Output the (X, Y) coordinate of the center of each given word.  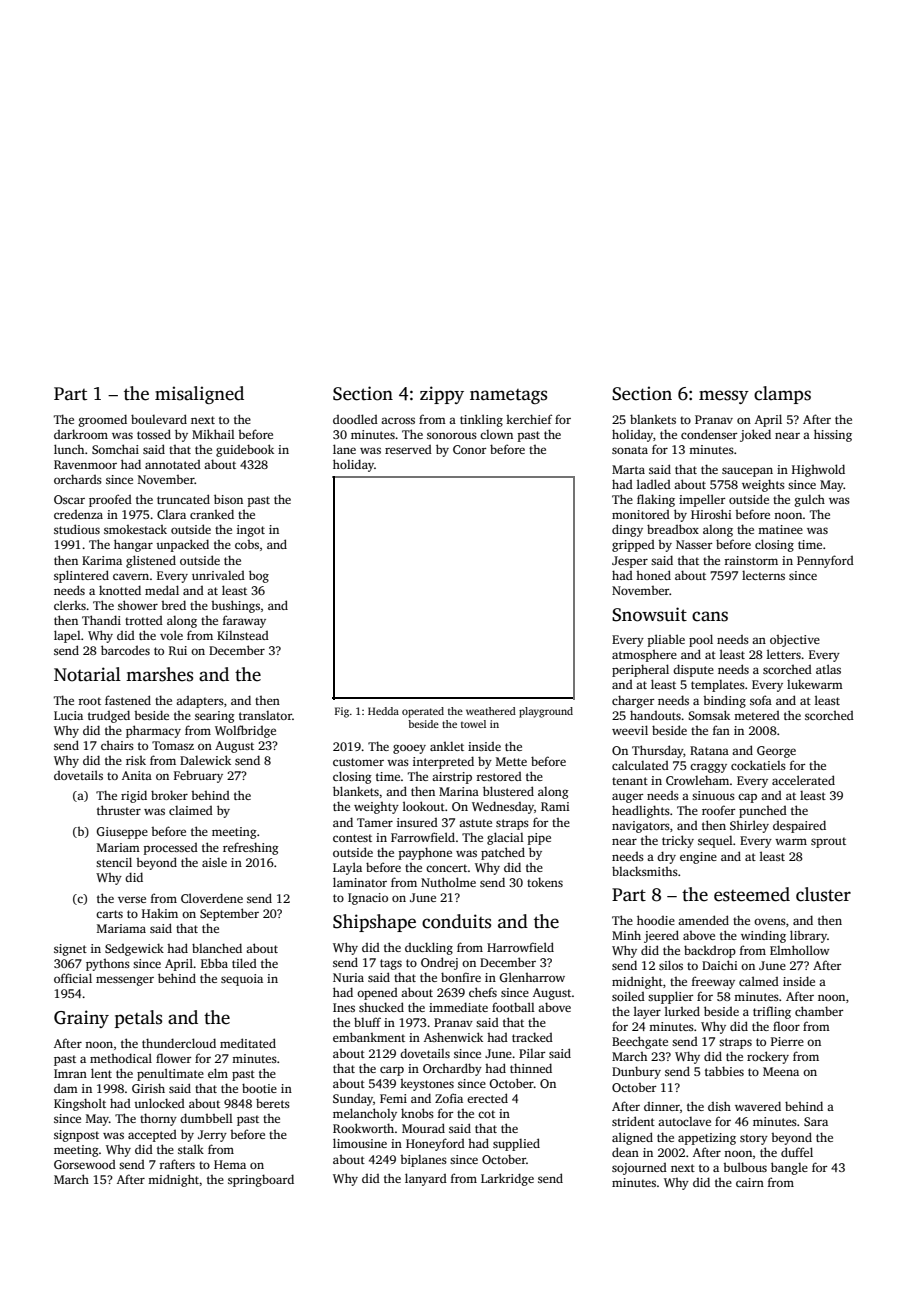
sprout (828, 842)
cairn (750, 1182)
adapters (200, 702)
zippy (442, 395)
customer (358, 762)
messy (724, 397)
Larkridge (507, 1179)
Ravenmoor (85, 464)
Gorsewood (85, 1164)
